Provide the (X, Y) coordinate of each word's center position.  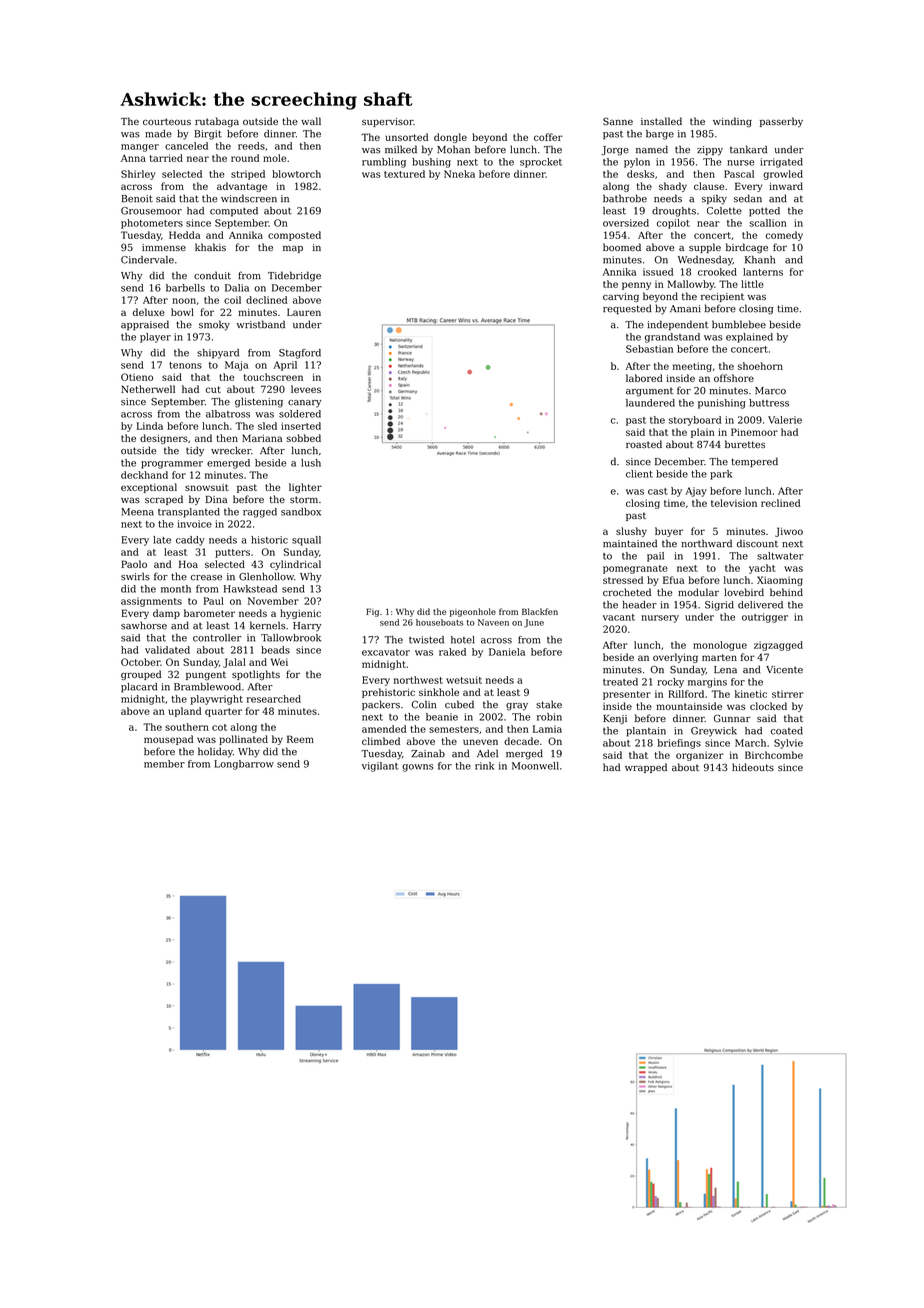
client (639, 474)
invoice (194, 524)
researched (274, 699)
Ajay (696, 492)
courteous (167, 121)
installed (661, 121)
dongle (450, 138)
